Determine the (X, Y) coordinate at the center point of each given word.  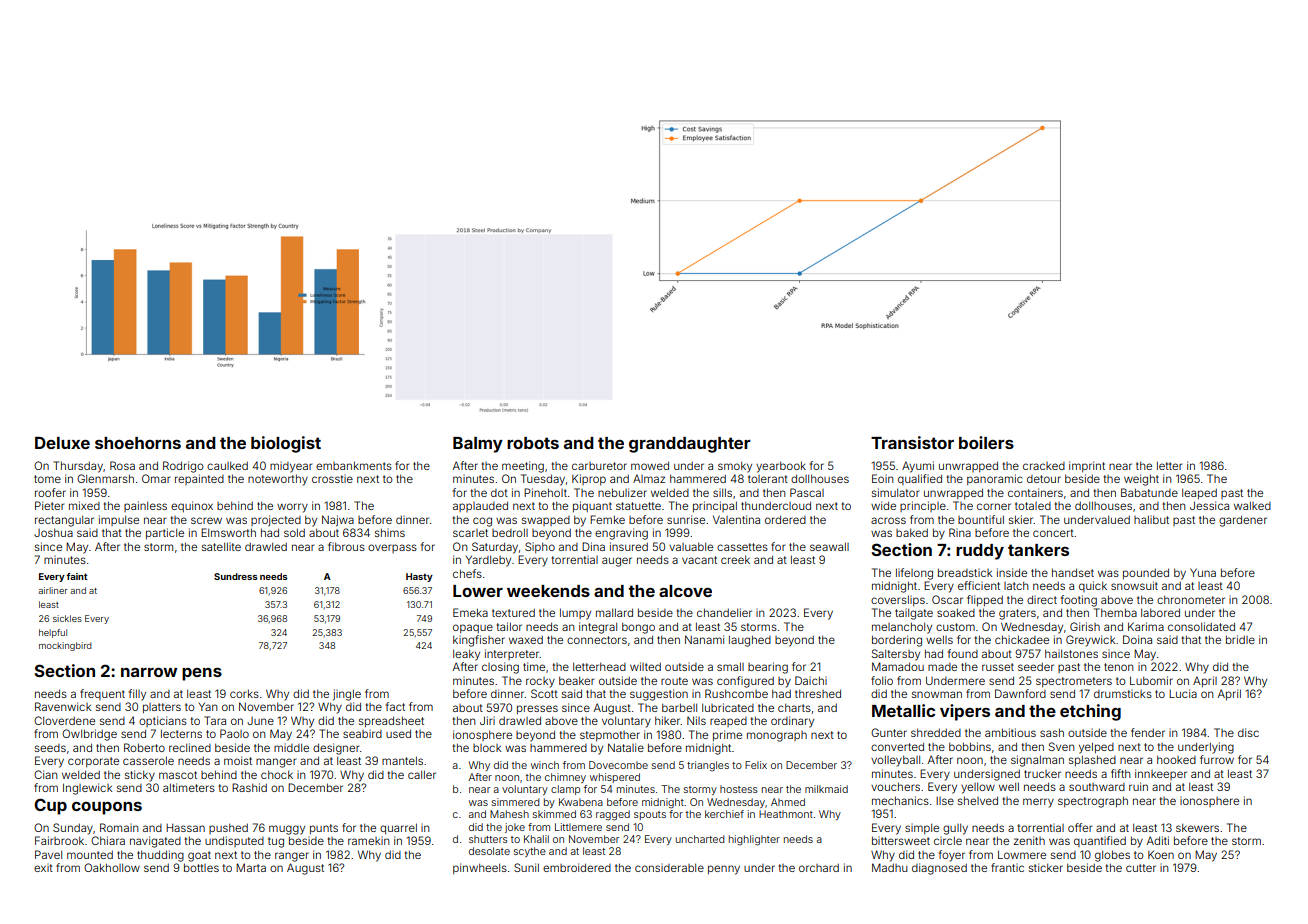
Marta (251, 867)
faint (77, 576)
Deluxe (62, 442)
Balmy (478, 445)
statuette (638, 506)
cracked (1044, 466)
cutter (1141, 868)
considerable (669, 867)
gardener (1243, 521)
